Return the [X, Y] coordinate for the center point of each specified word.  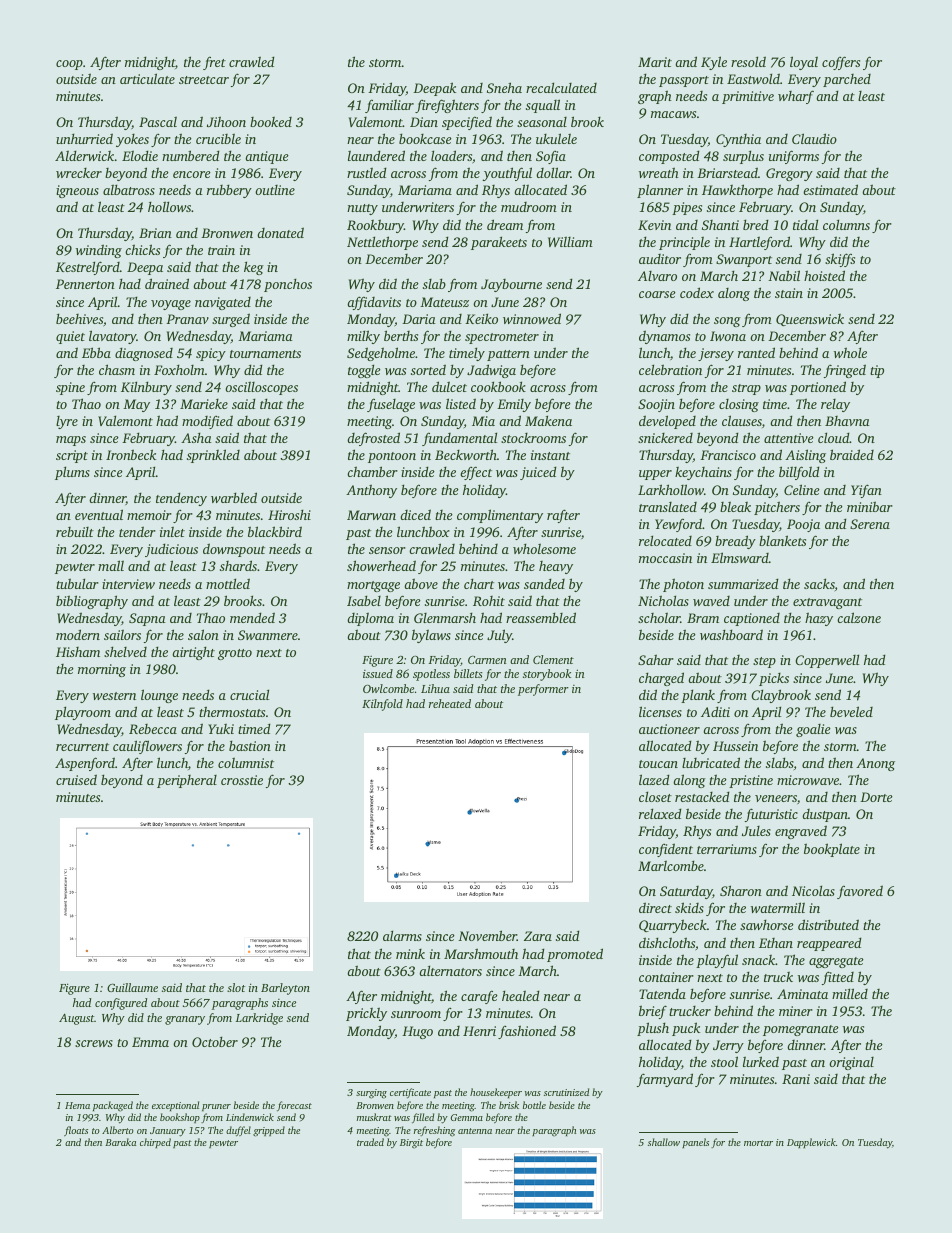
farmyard [665, 1080]
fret [214, 63]
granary [185, 1020]
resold [748, 61]
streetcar [204, 80]
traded [370, 1142]
